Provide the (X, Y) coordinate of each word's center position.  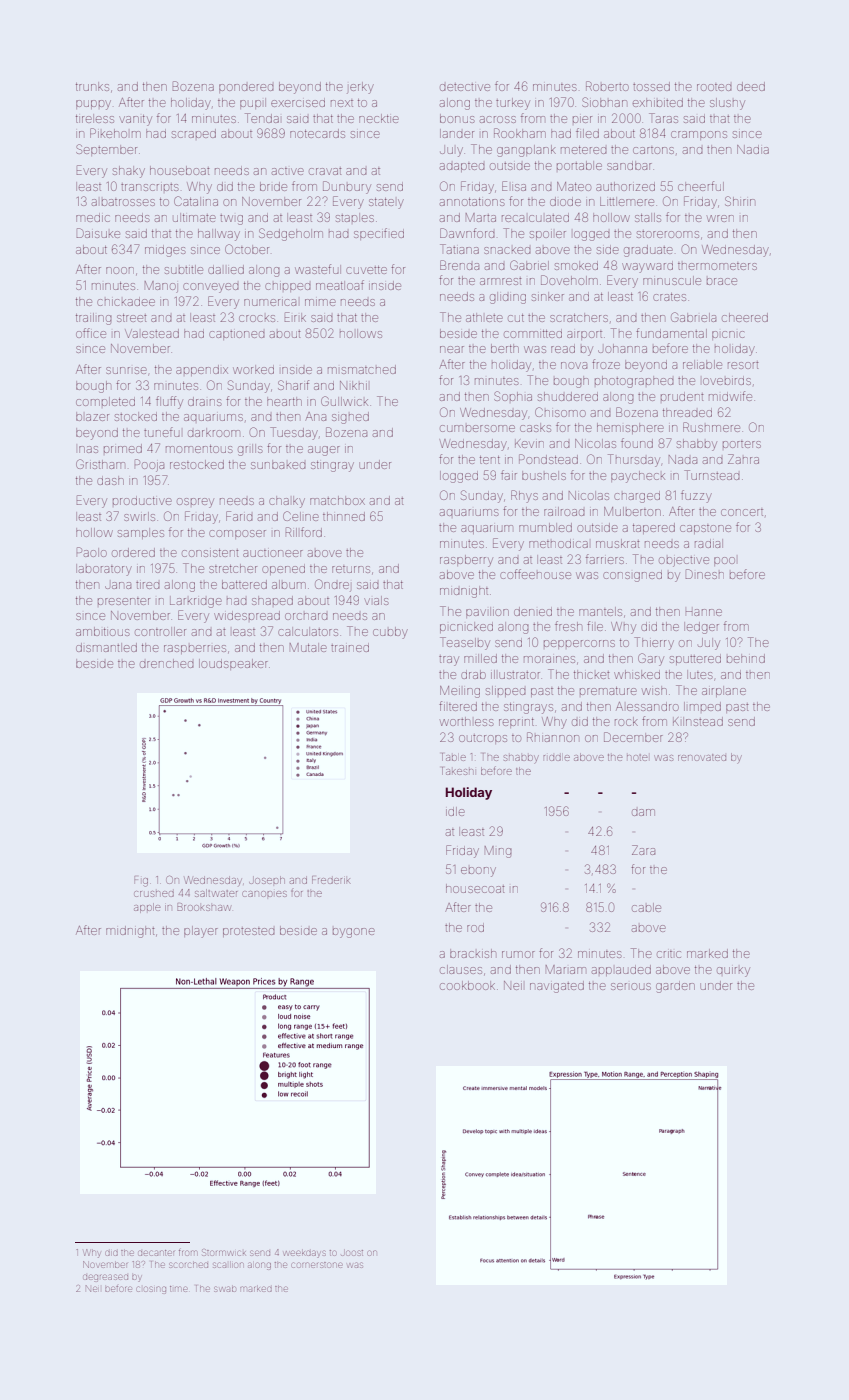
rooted (714, 87)
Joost (352, 1253)
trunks (92, 86)
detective (465, 87)
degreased (105, 1278)
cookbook (467, 985)
